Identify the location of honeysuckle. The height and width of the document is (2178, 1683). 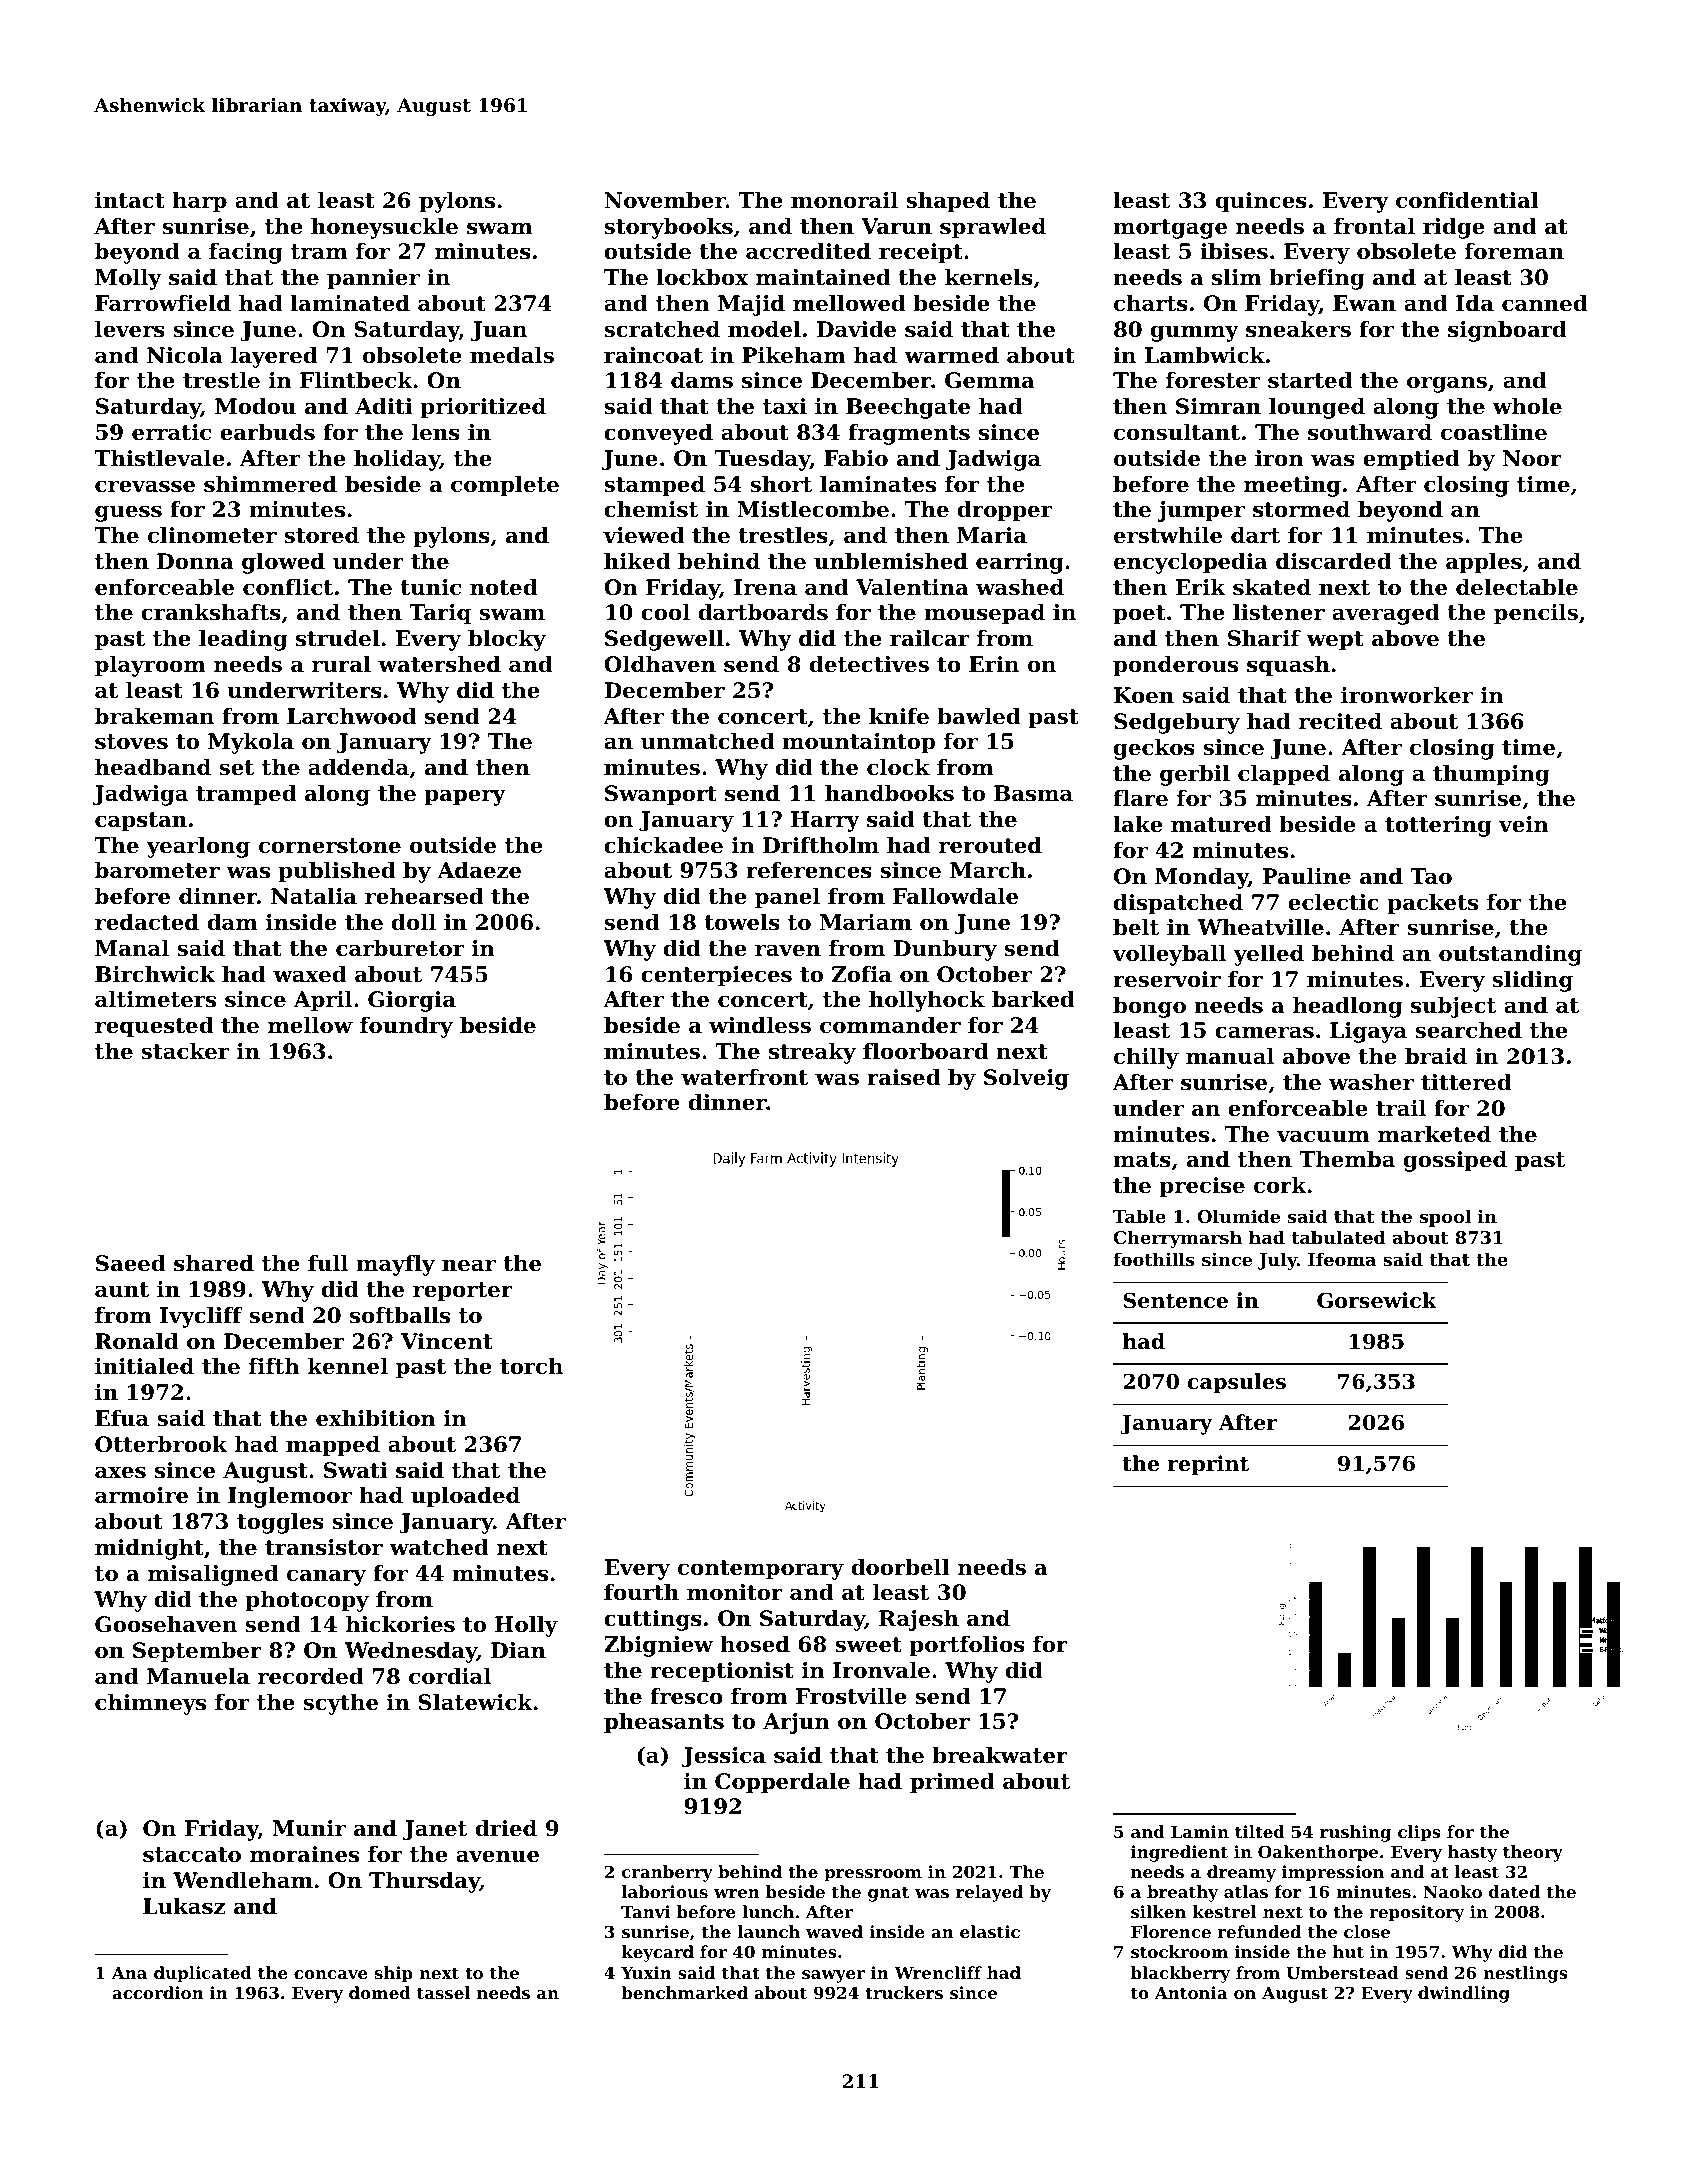
(384, 228).
